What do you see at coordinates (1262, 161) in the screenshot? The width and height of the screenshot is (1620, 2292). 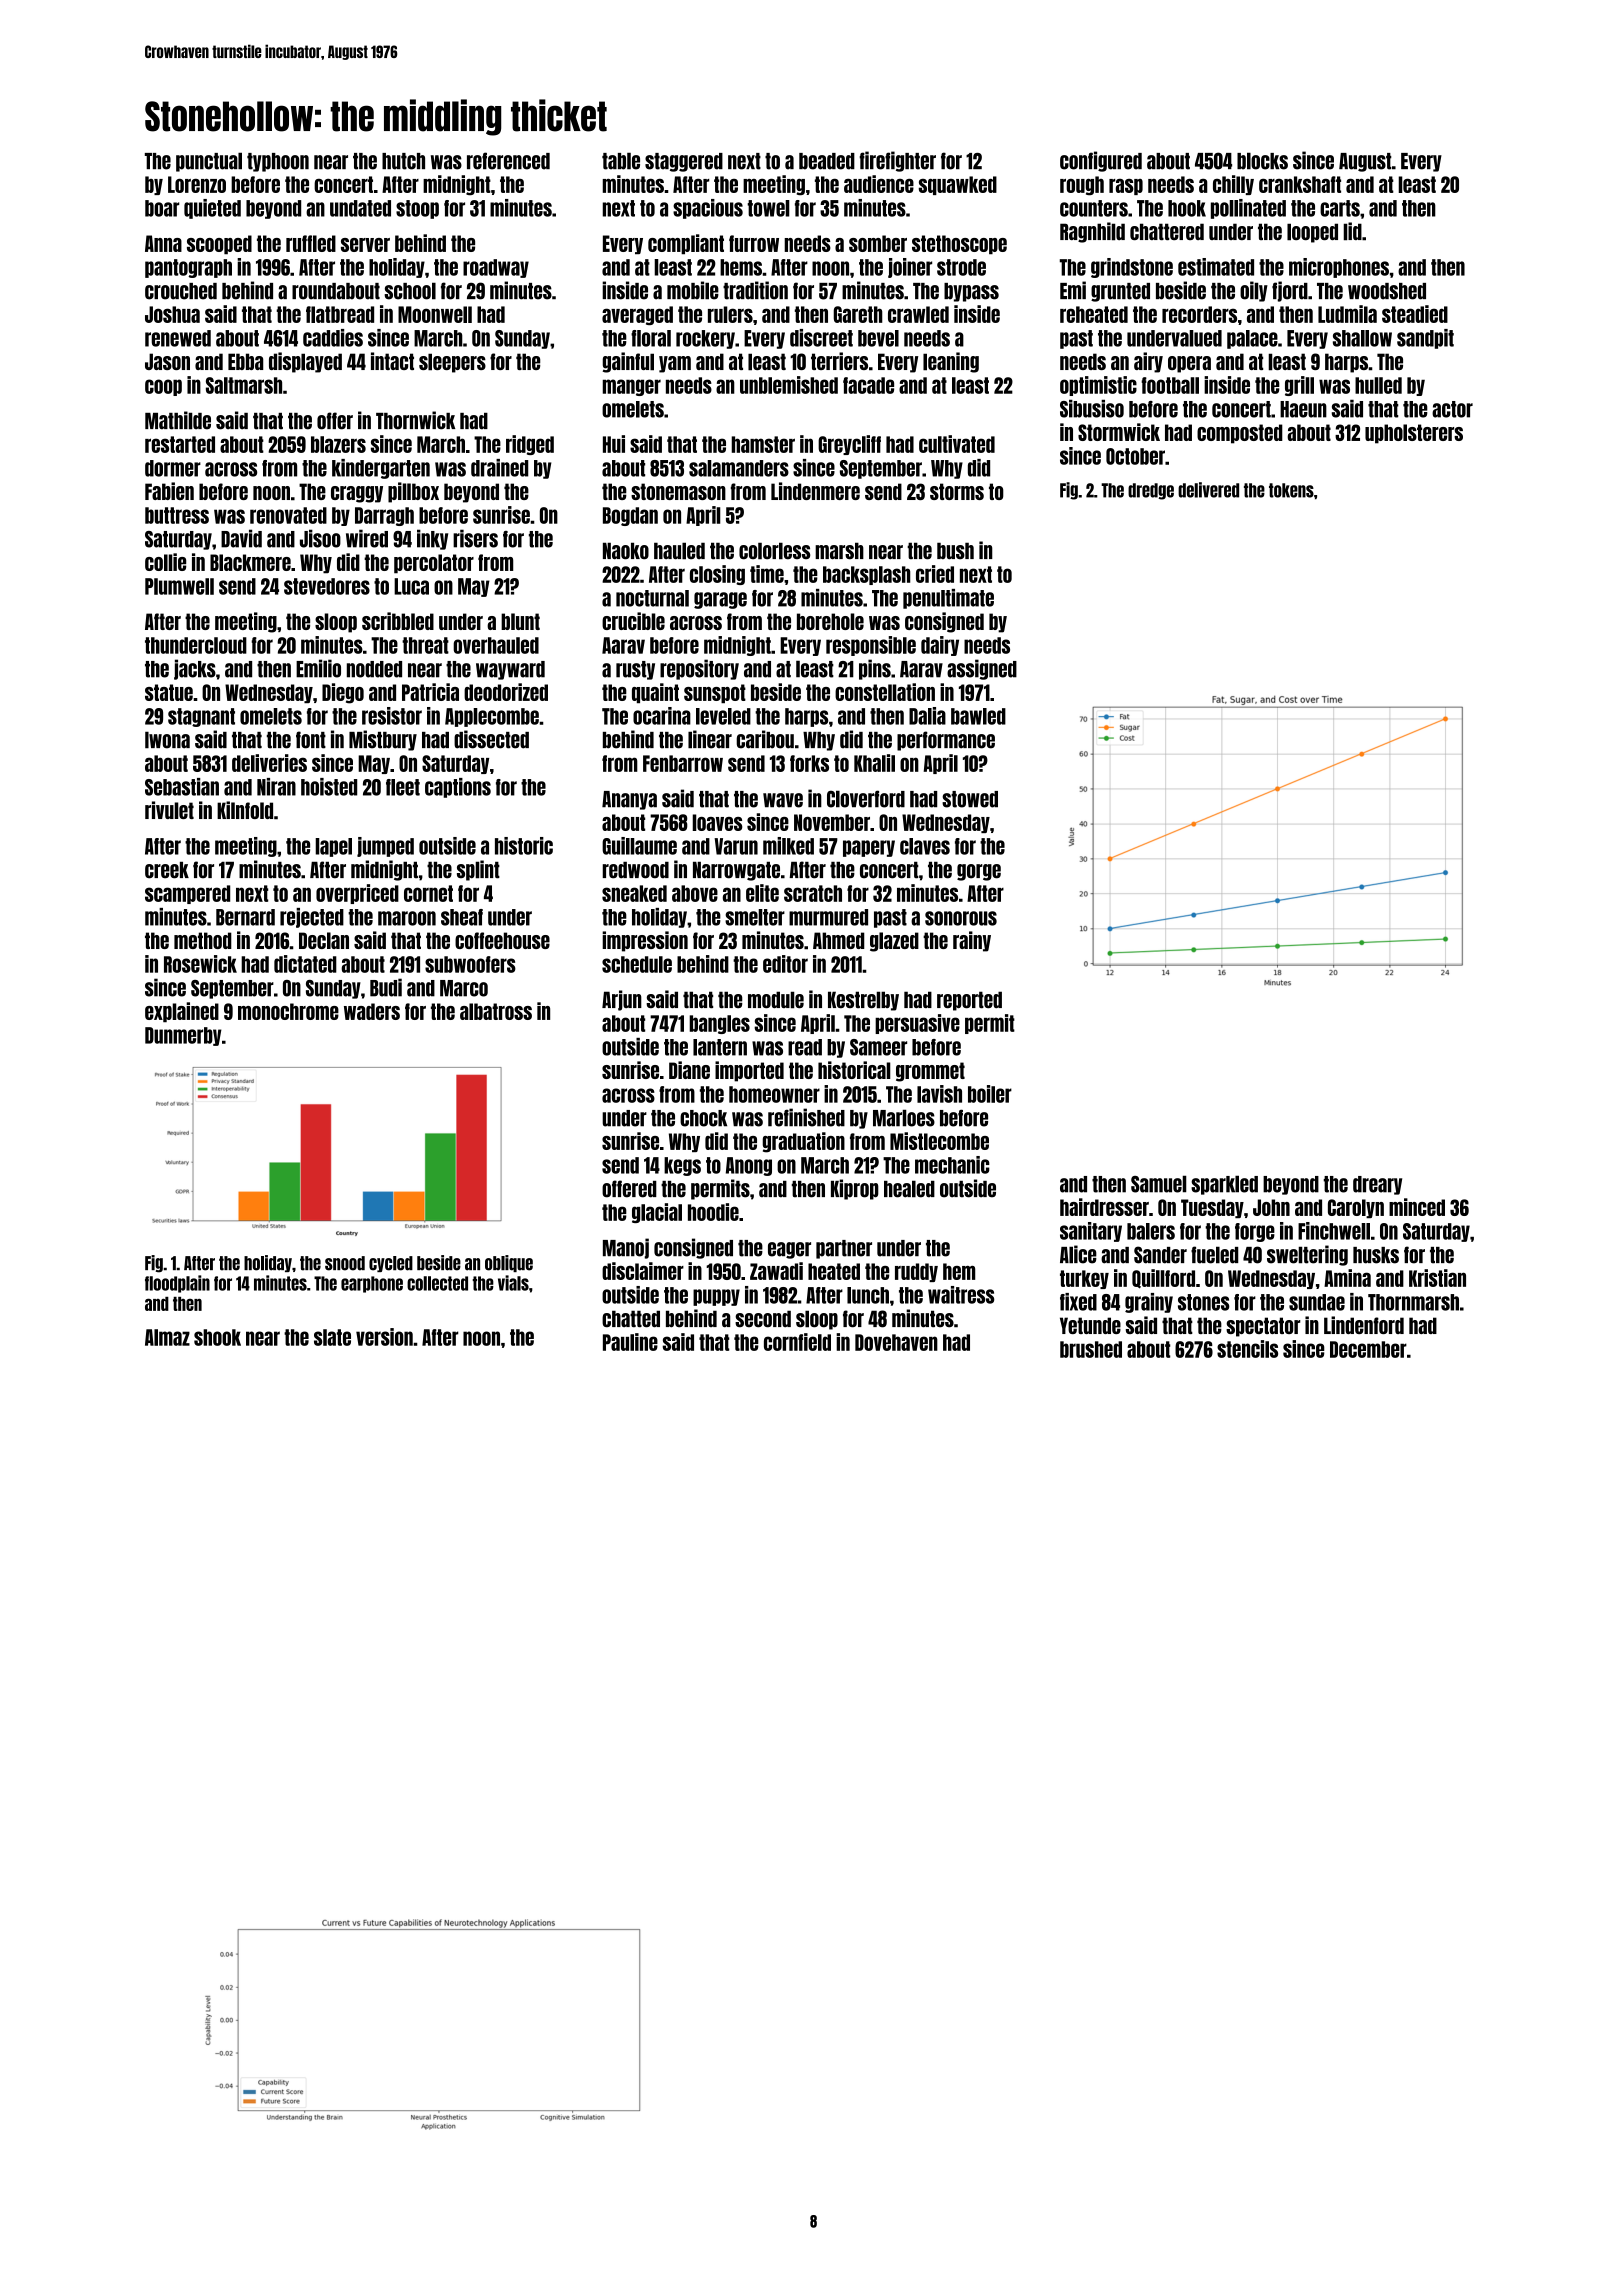 I see `blocks` at bounding box center [1262, 161].
